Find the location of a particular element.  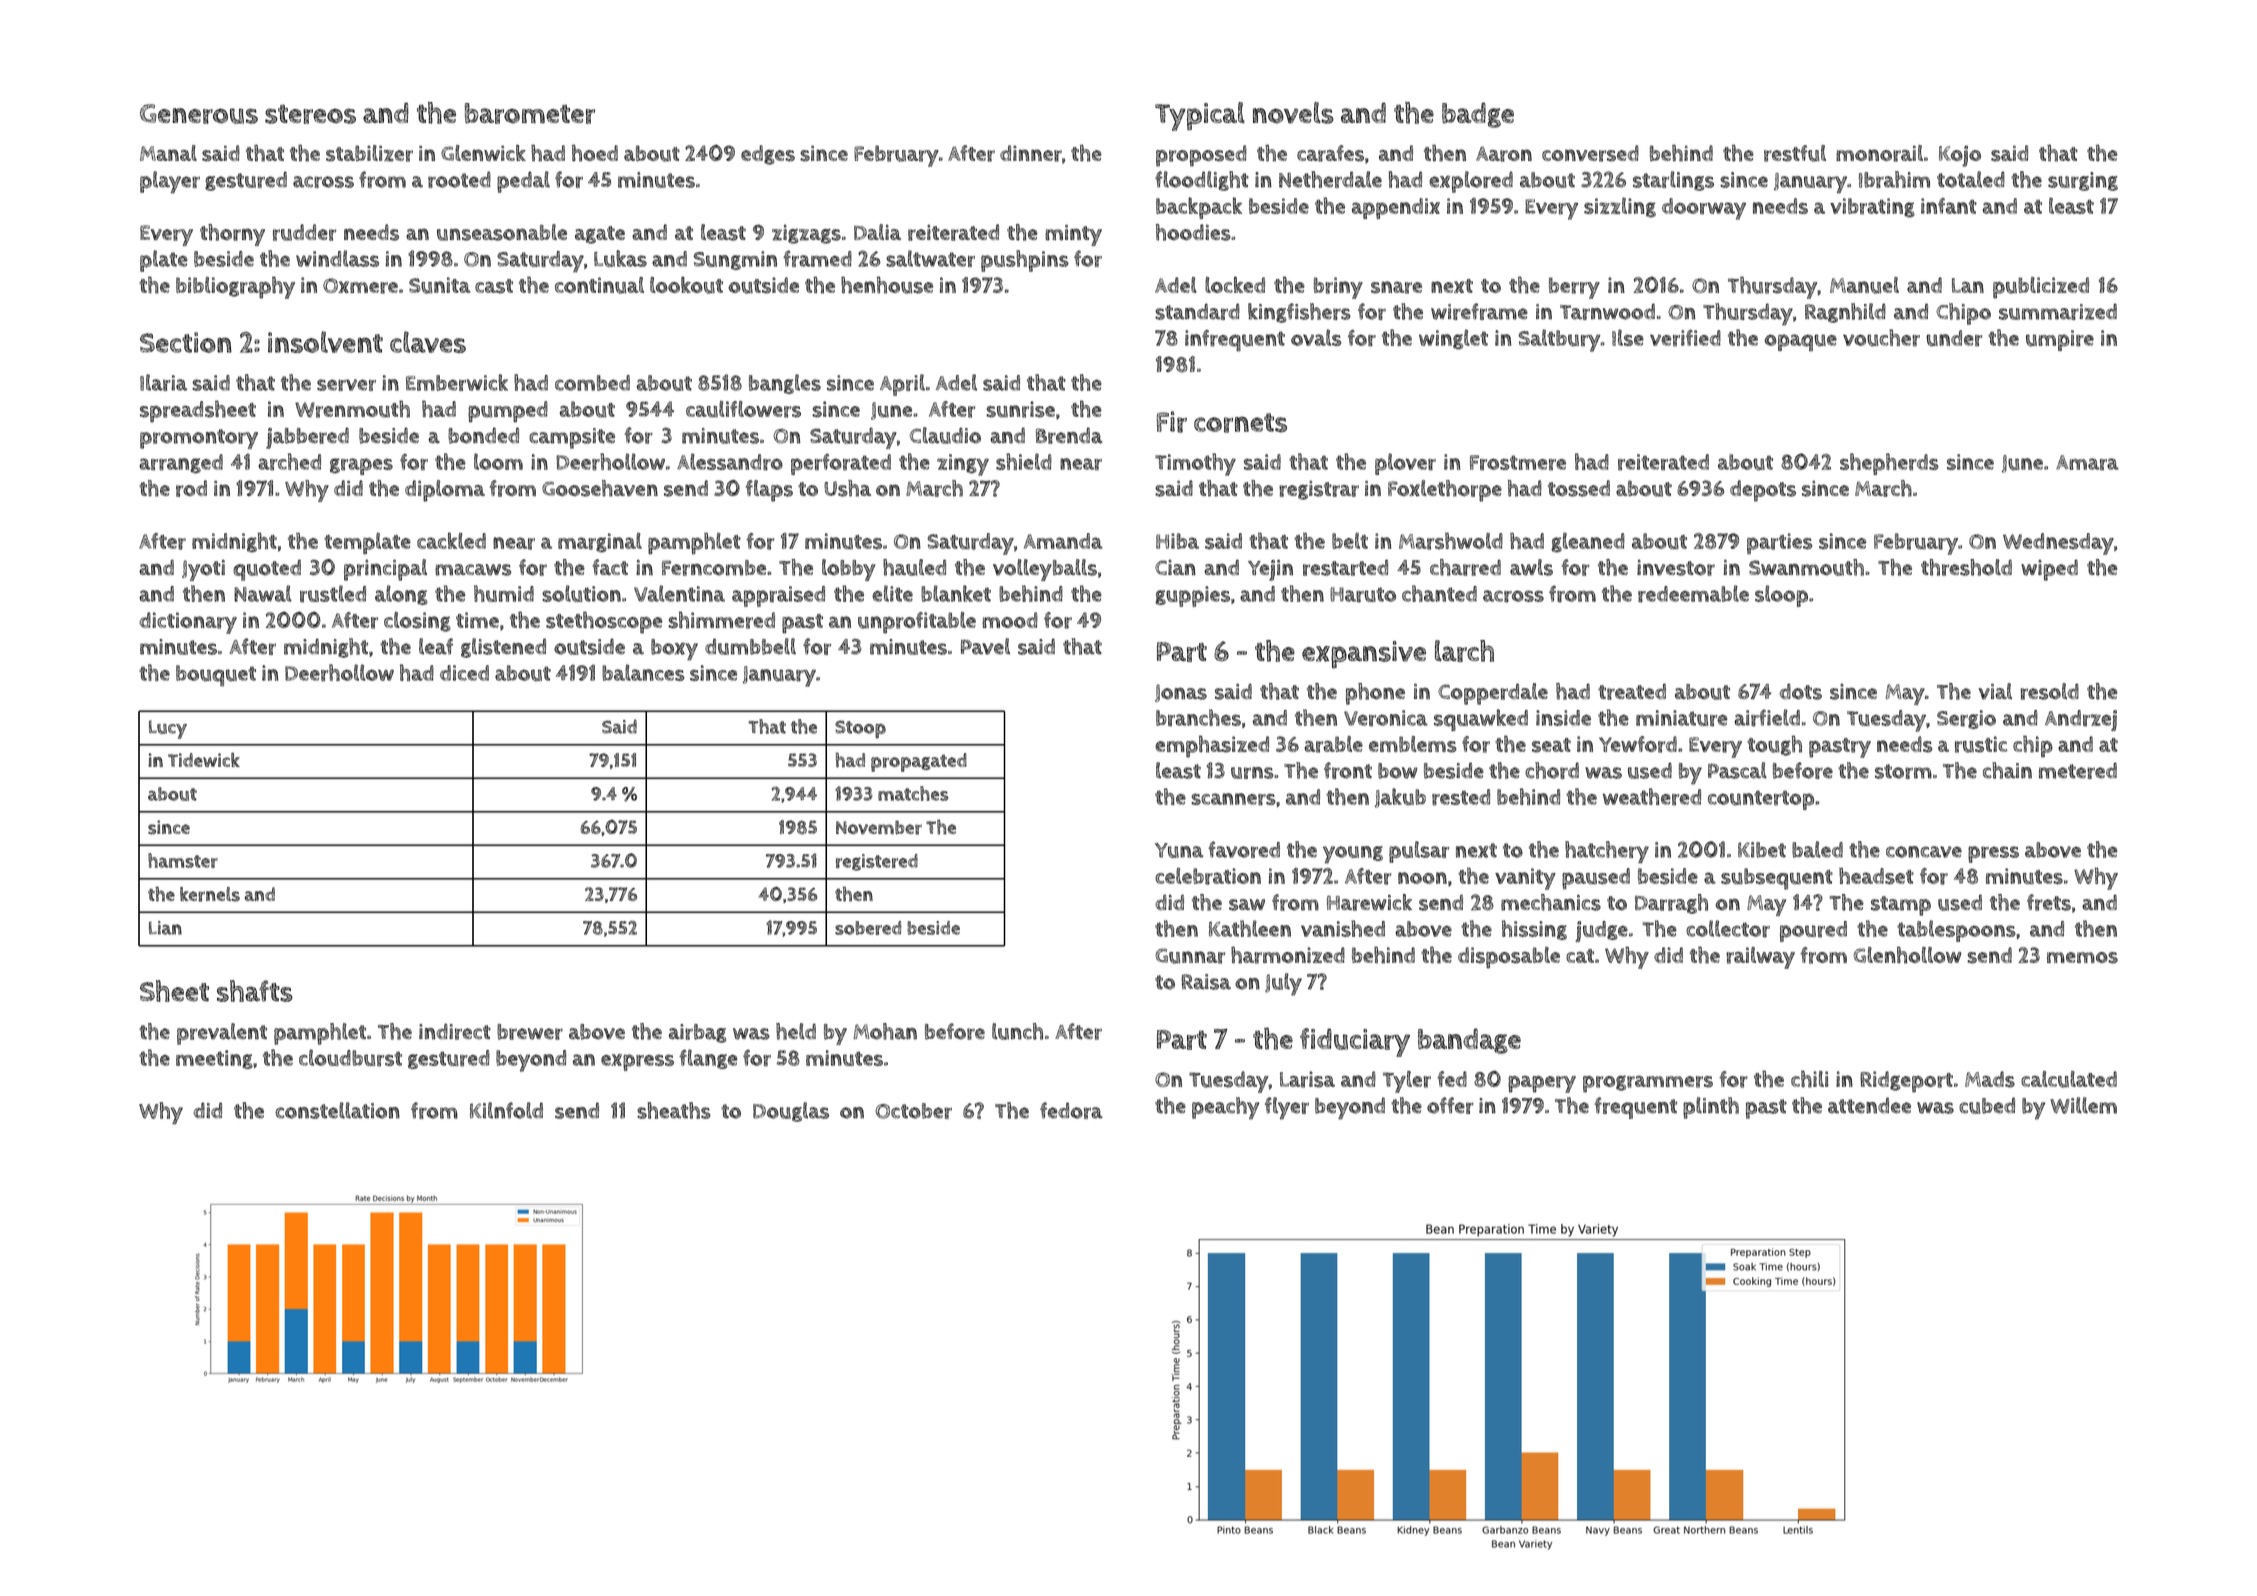

Kilnfold is located at coordinates (506, 1110).
